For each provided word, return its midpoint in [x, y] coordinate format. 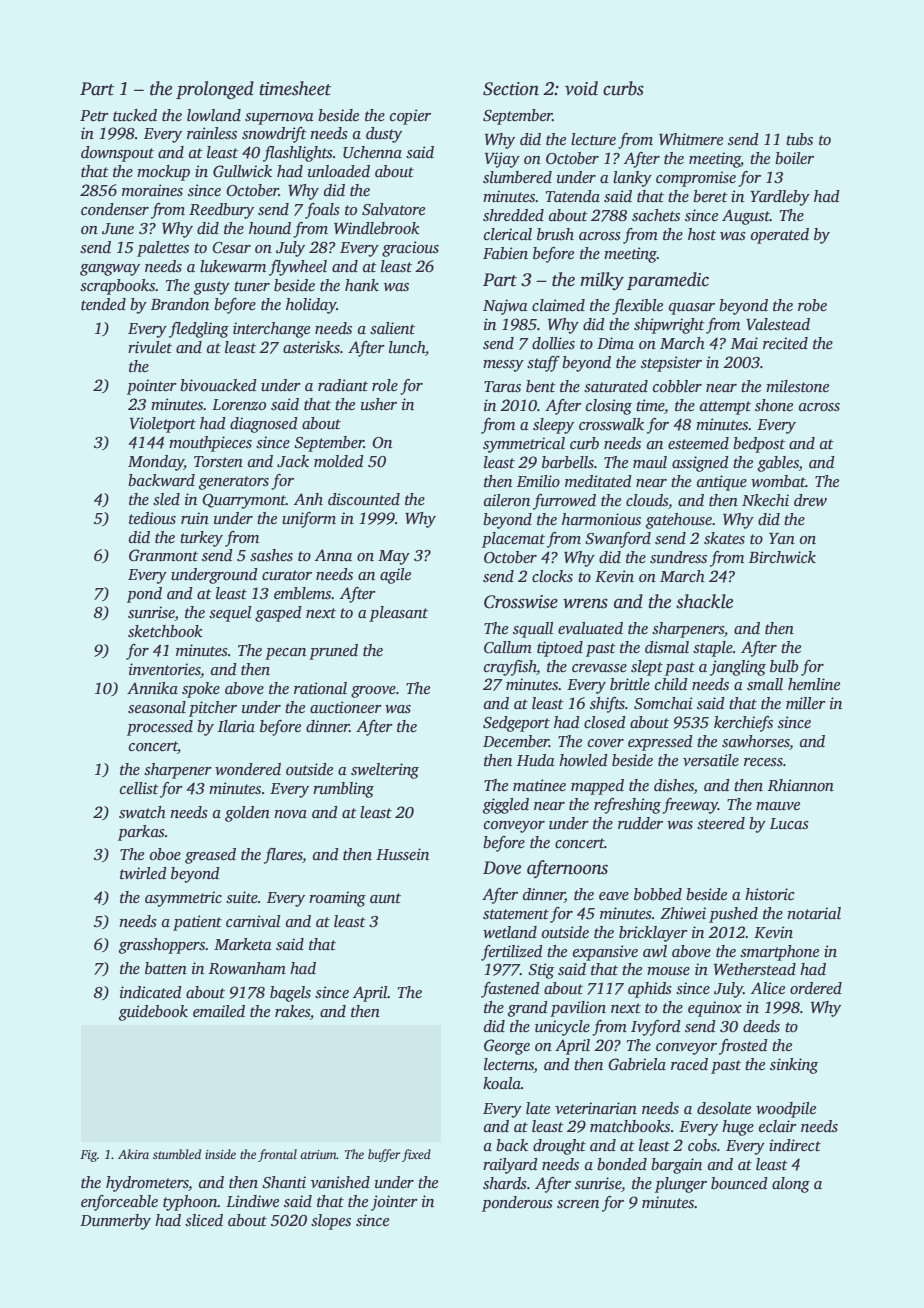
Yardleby [780, 198]
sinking [794, 1066]
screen [578, 1204]
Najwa [505, 307]
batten [166, 968]
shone [774, 405]
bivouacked [218, 385]
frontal [277, 1155]
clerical [508, 234]
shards [505, 1183]
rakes [292, 1011]
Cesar [231, 248]
